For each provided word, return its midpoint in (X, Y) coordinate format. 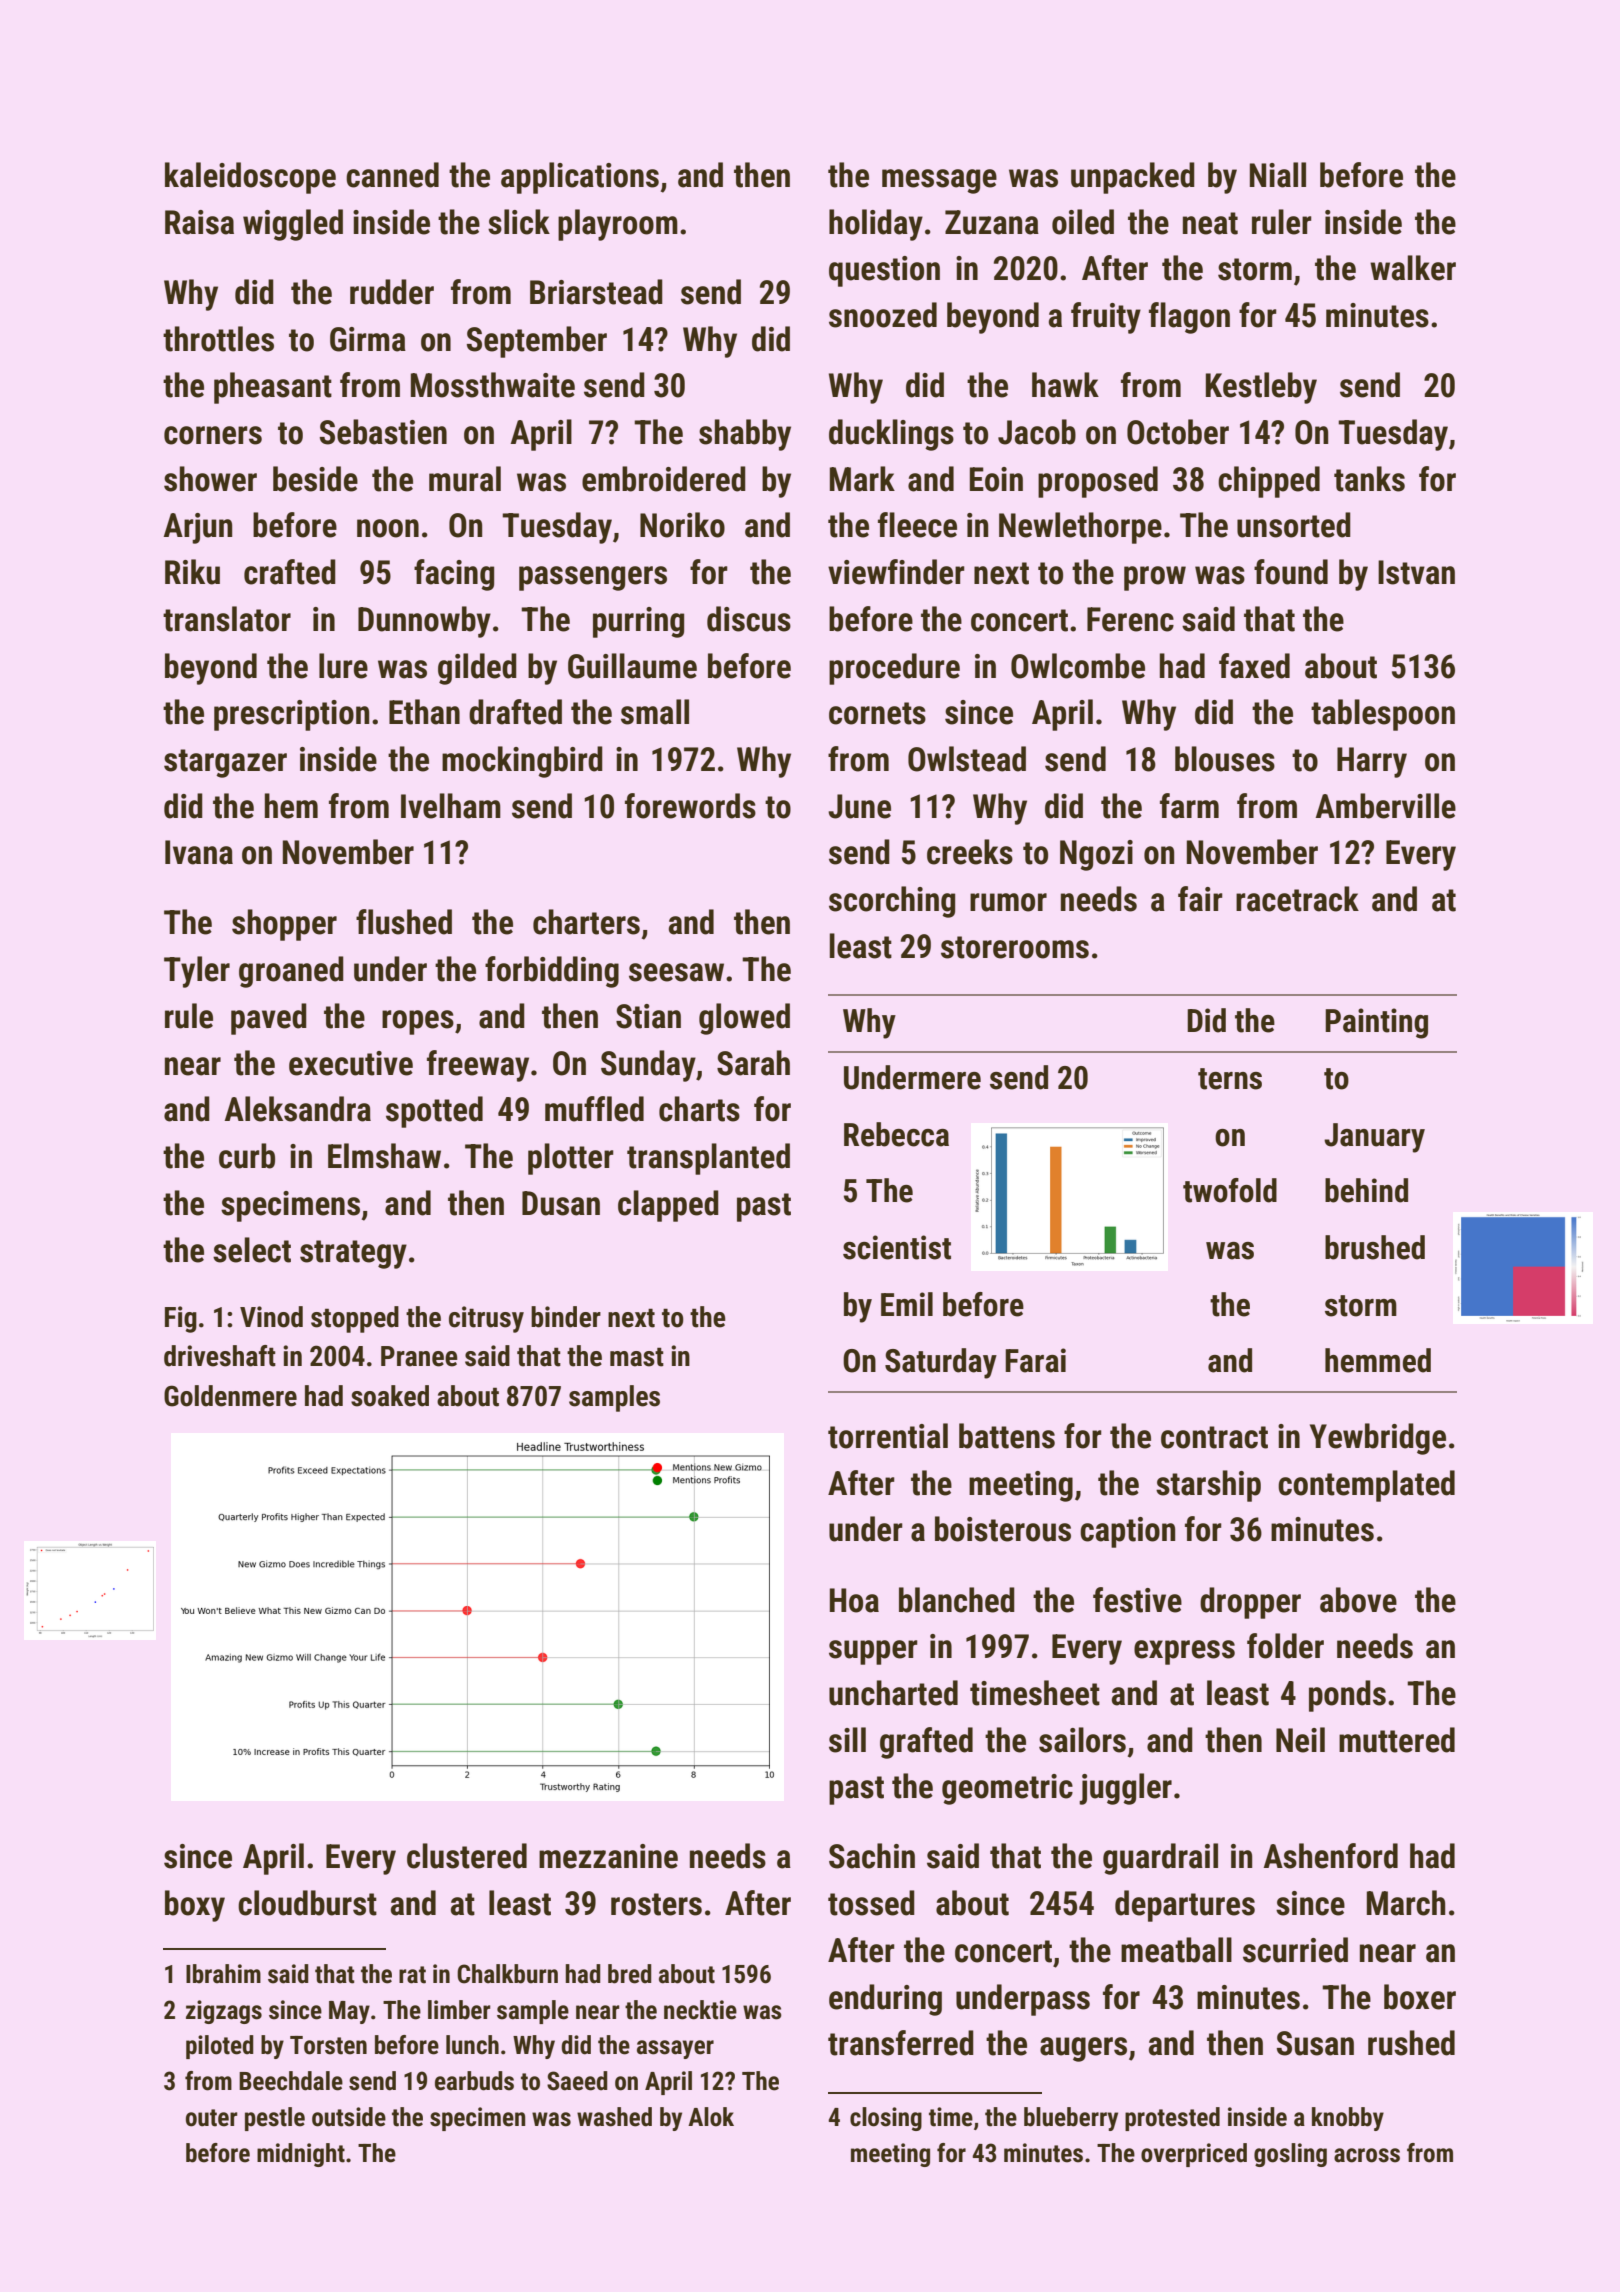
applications (580, 178)
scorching (892, 902)
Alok (711, 2117)
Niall (1278, 175)
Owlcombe (1078, 666)
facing (454, 575)
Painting (1376, 1023)
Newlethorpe (1080, 528)
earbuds (474, 2081)
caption (1127, 1532)
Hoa (854, 1600)
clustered (467, 1856)
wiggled (293, 225)
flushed (404, 922)
